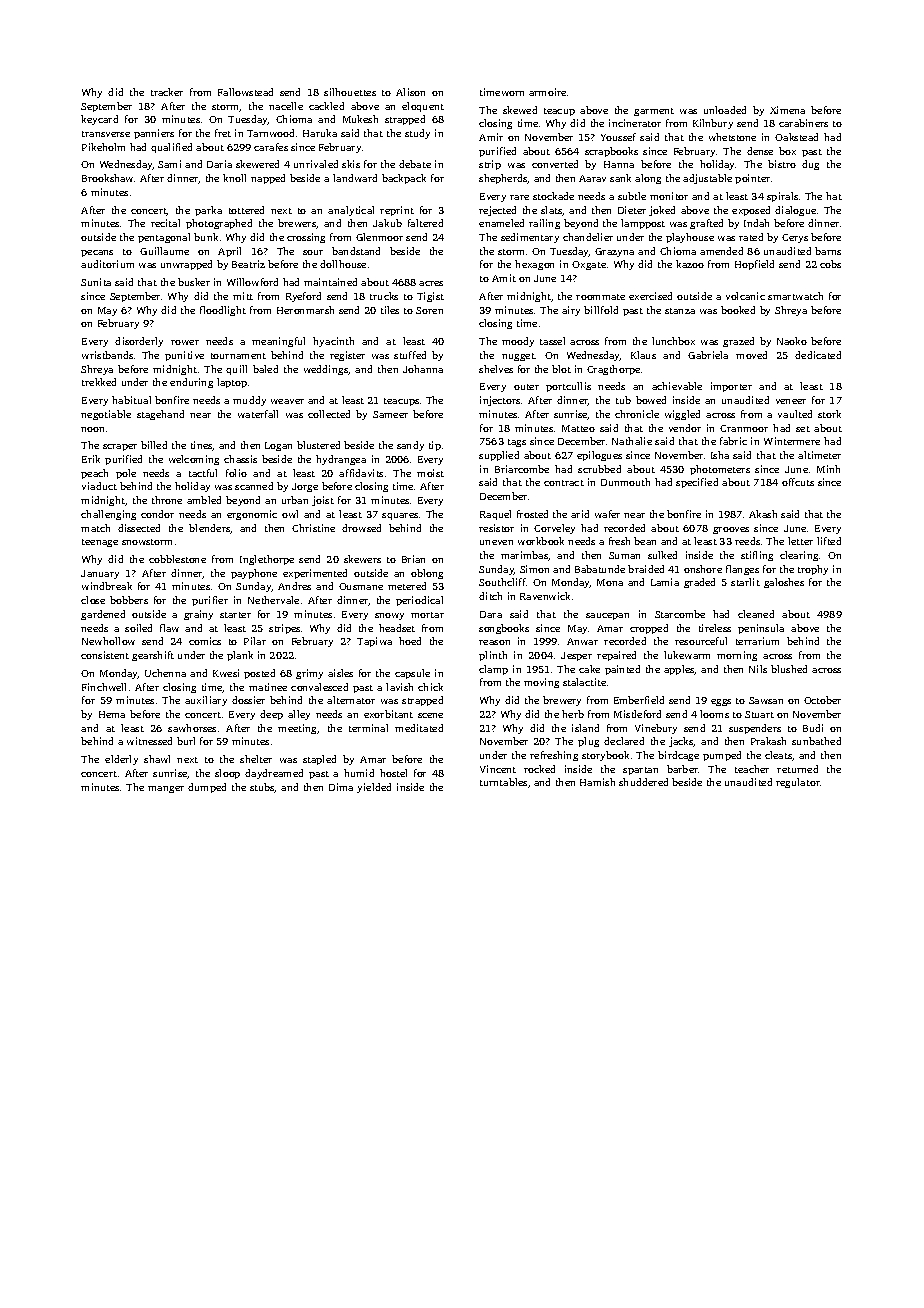 This screenshot has width=924, height=1308. I want to click on scanned, so click(254, 486).
